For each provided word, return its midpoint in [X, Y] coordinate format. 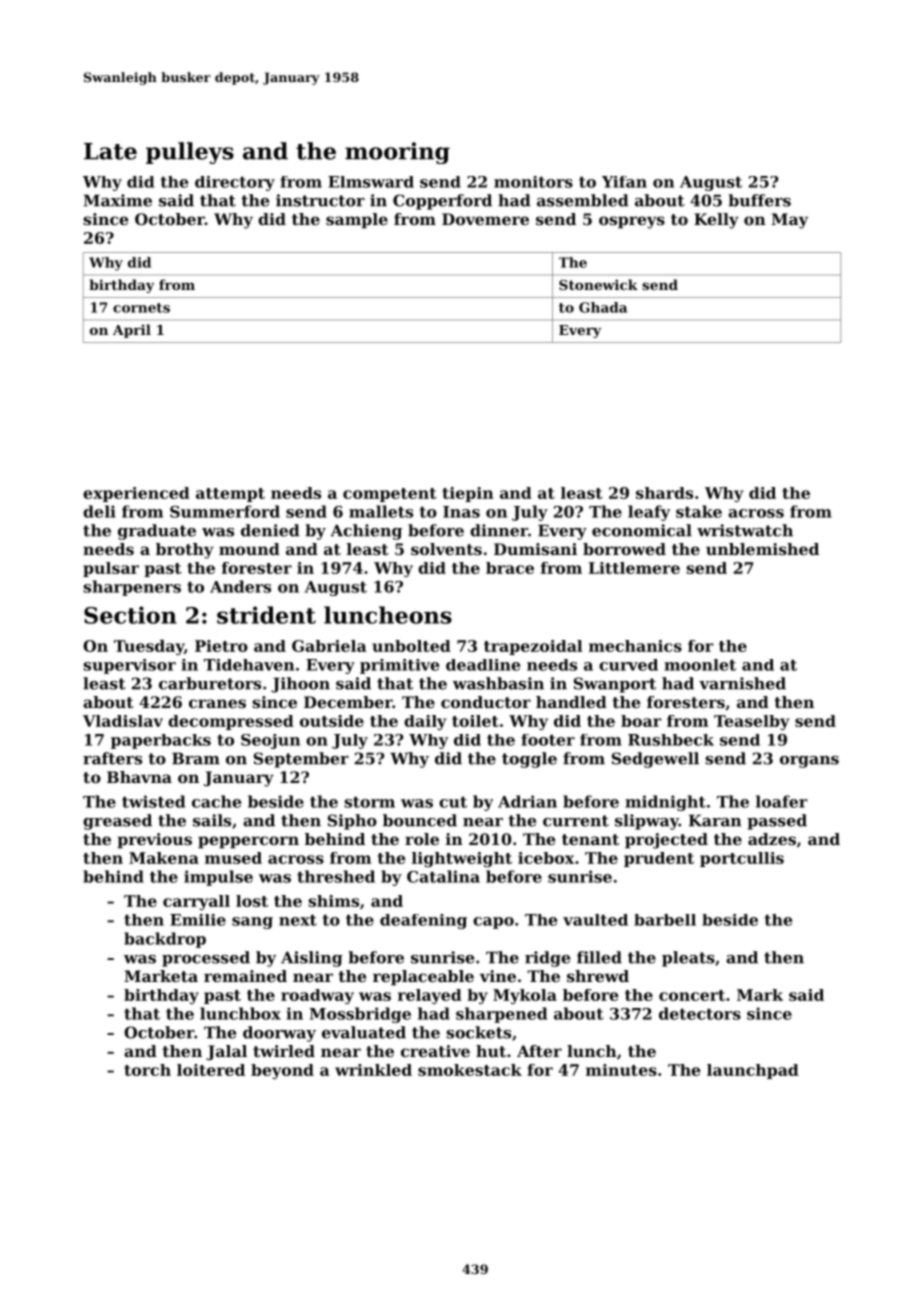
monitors [533, 182]
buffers [759, 200]
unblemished [762, 549]
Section [130, 615]
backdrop [165, 940]
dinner [499, 530]
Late [110, 151]
